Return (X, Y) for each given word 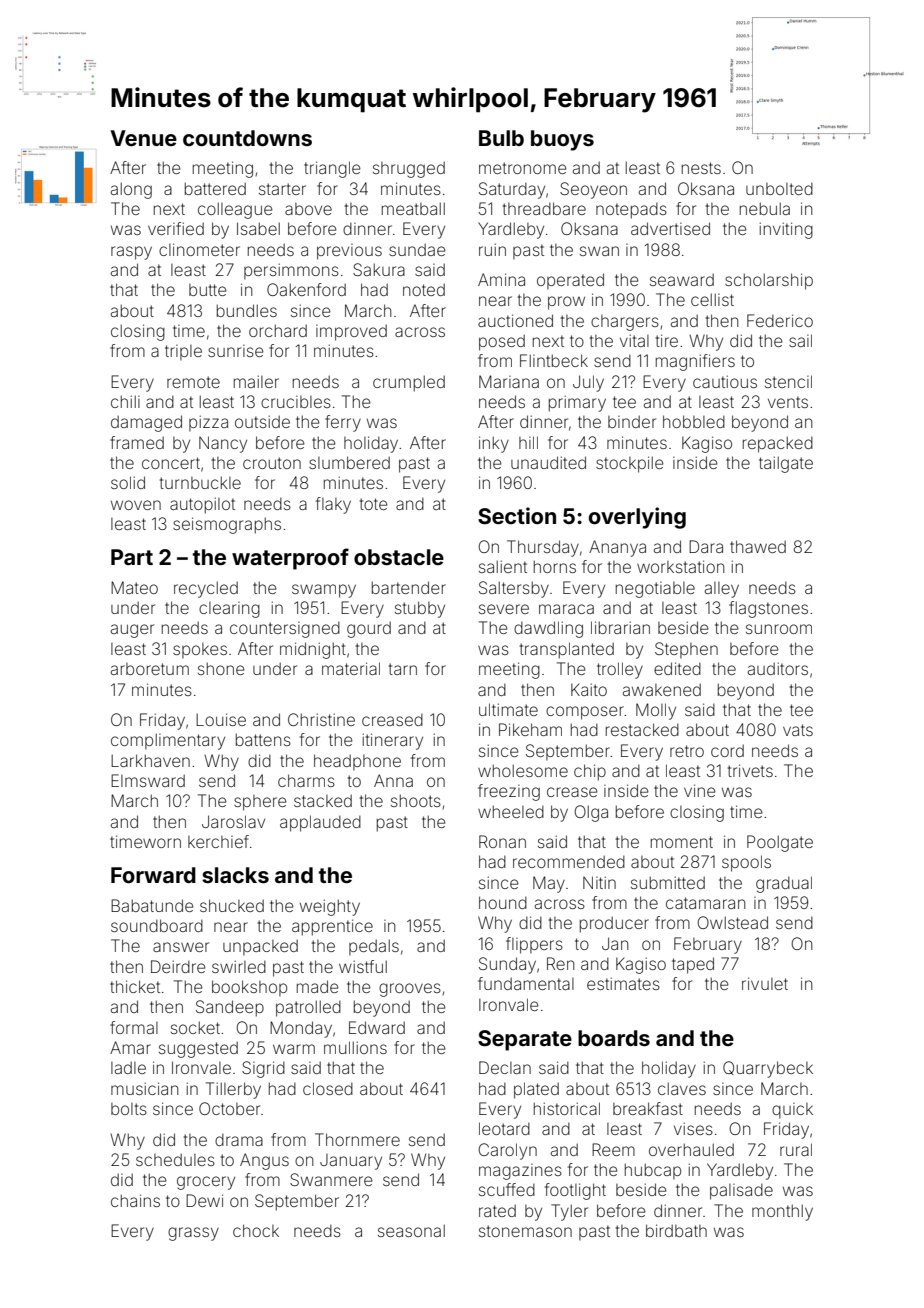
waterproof (290, 559)
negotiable (655, 590)
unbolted (779, 189)
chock (256, 1230)
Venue (143, 138)
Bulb (501, 138)
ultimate (508, 709)
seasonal (411, 1230)
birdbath (676, 1230)
